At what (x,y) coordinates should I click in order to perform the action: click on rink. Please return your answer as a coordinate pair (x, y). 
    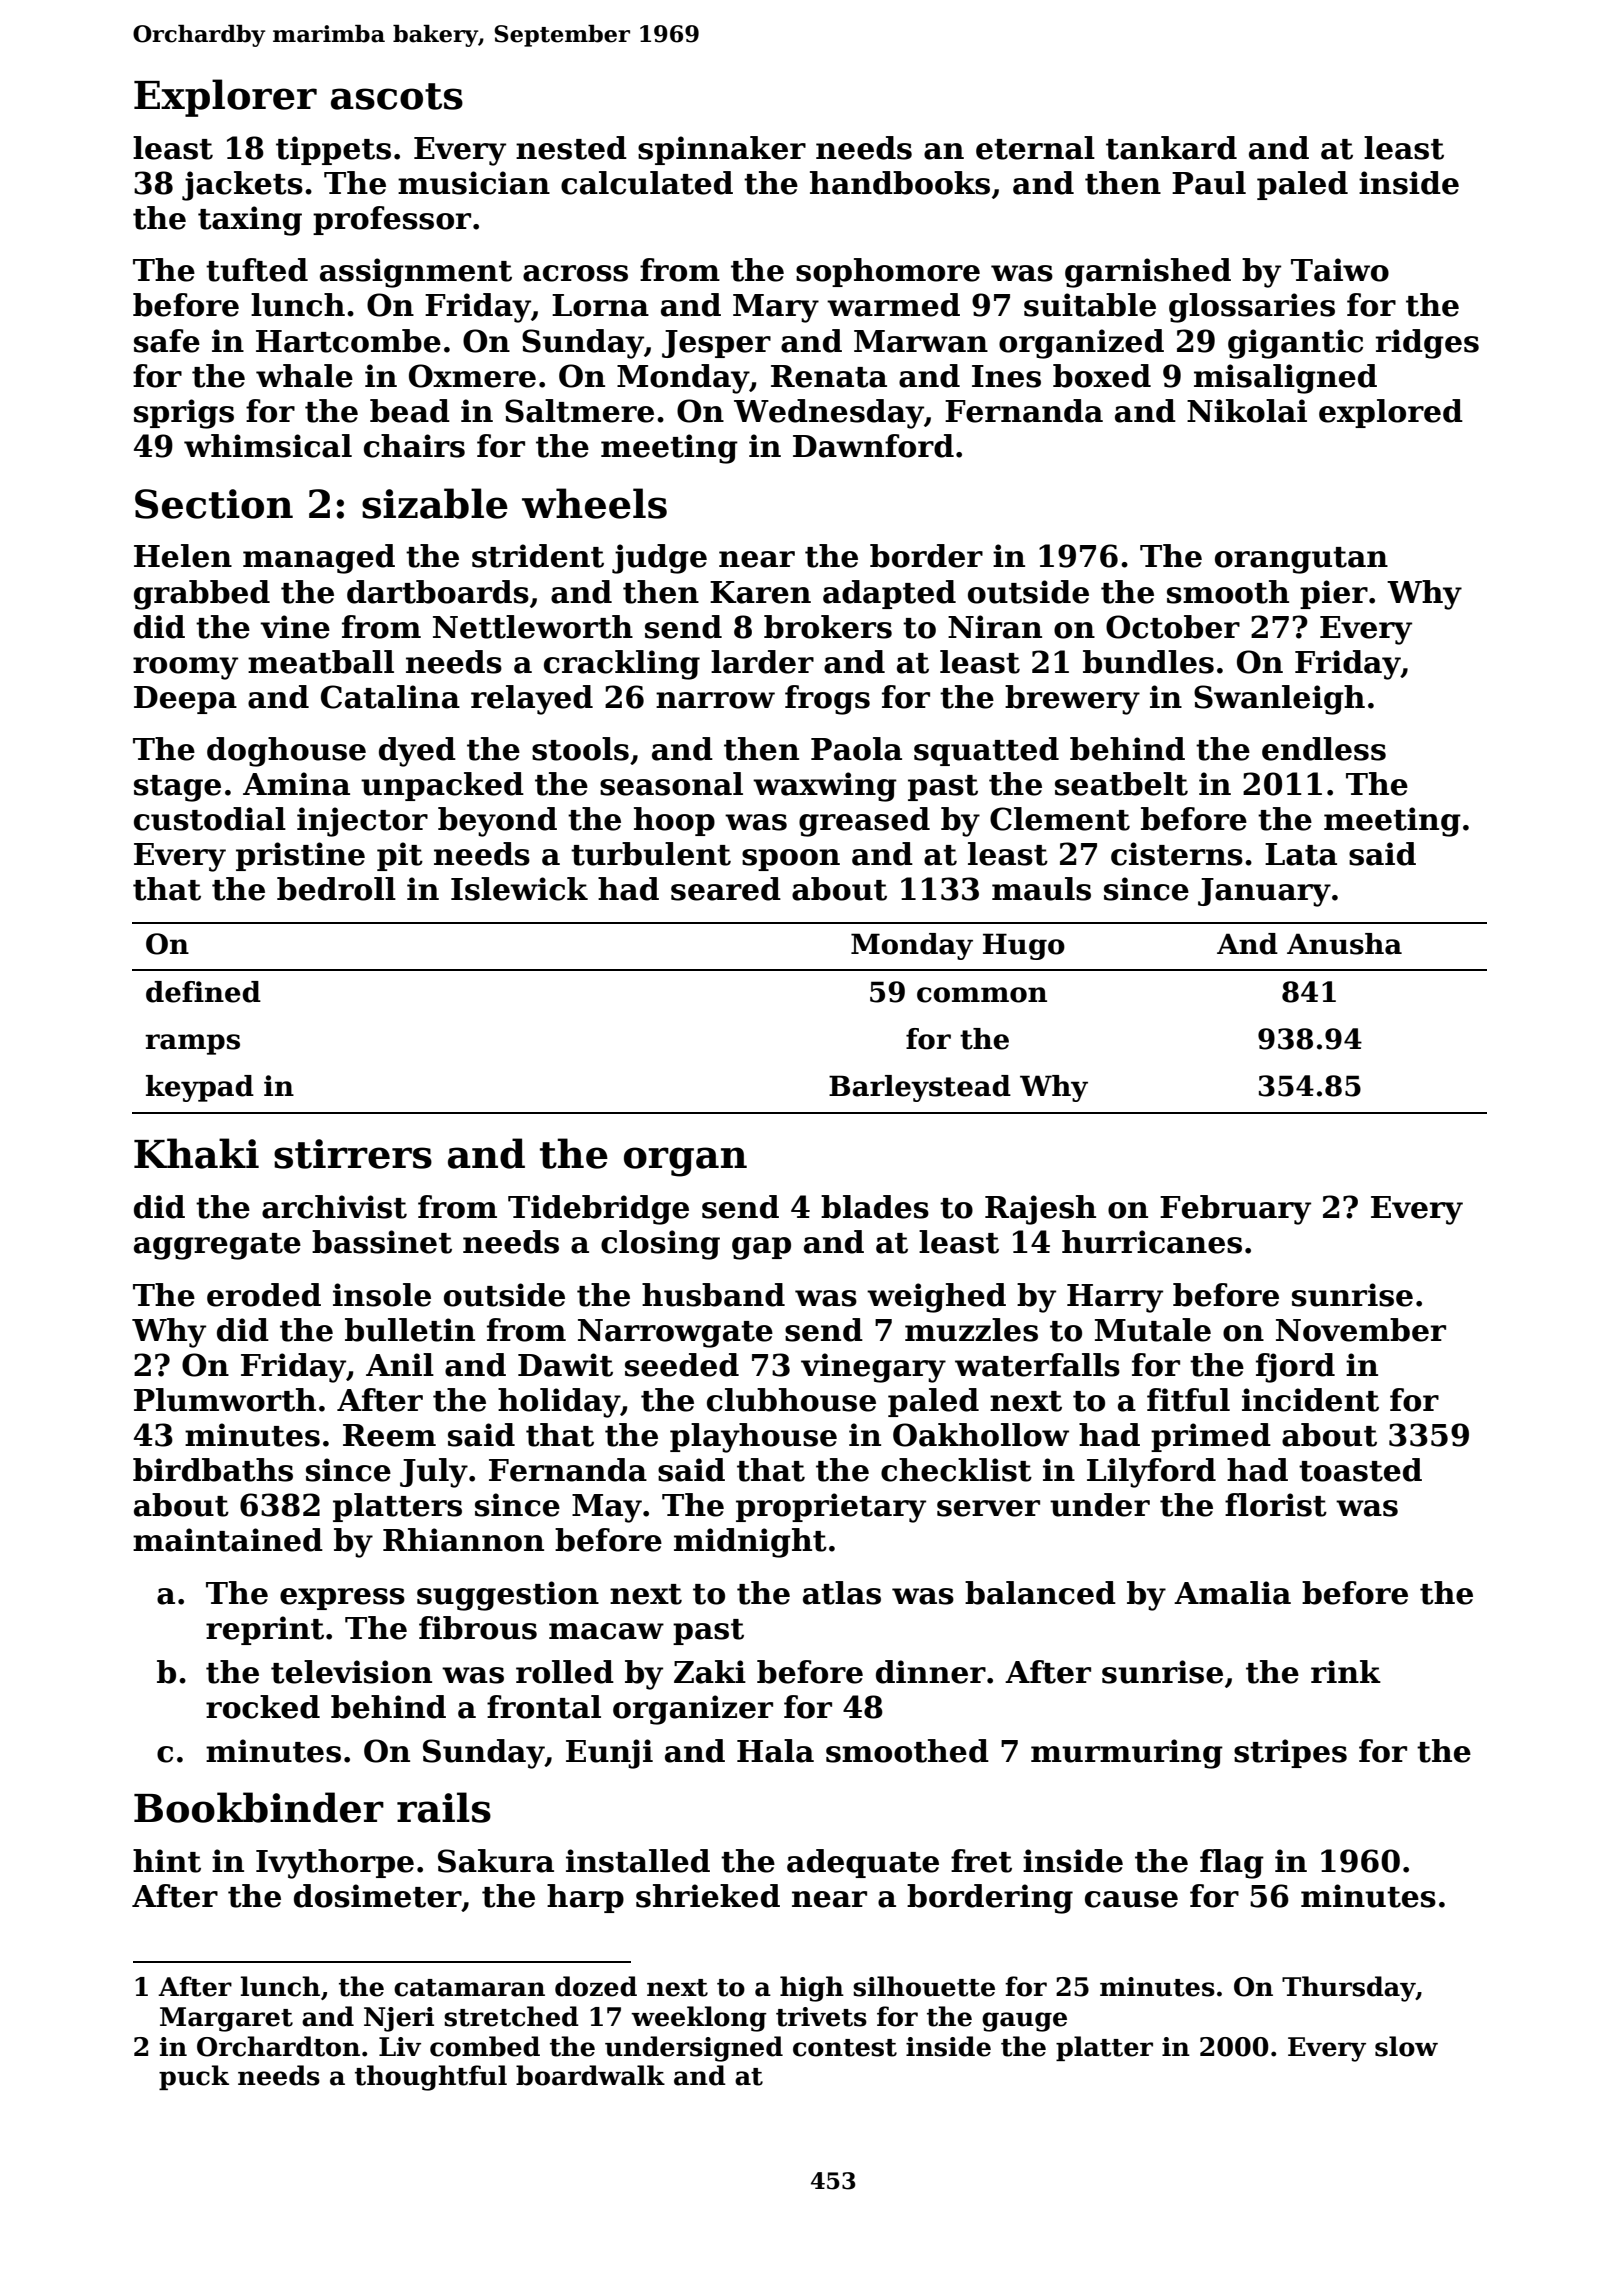
    Looking at the image, I should click on (1346, 1671).
